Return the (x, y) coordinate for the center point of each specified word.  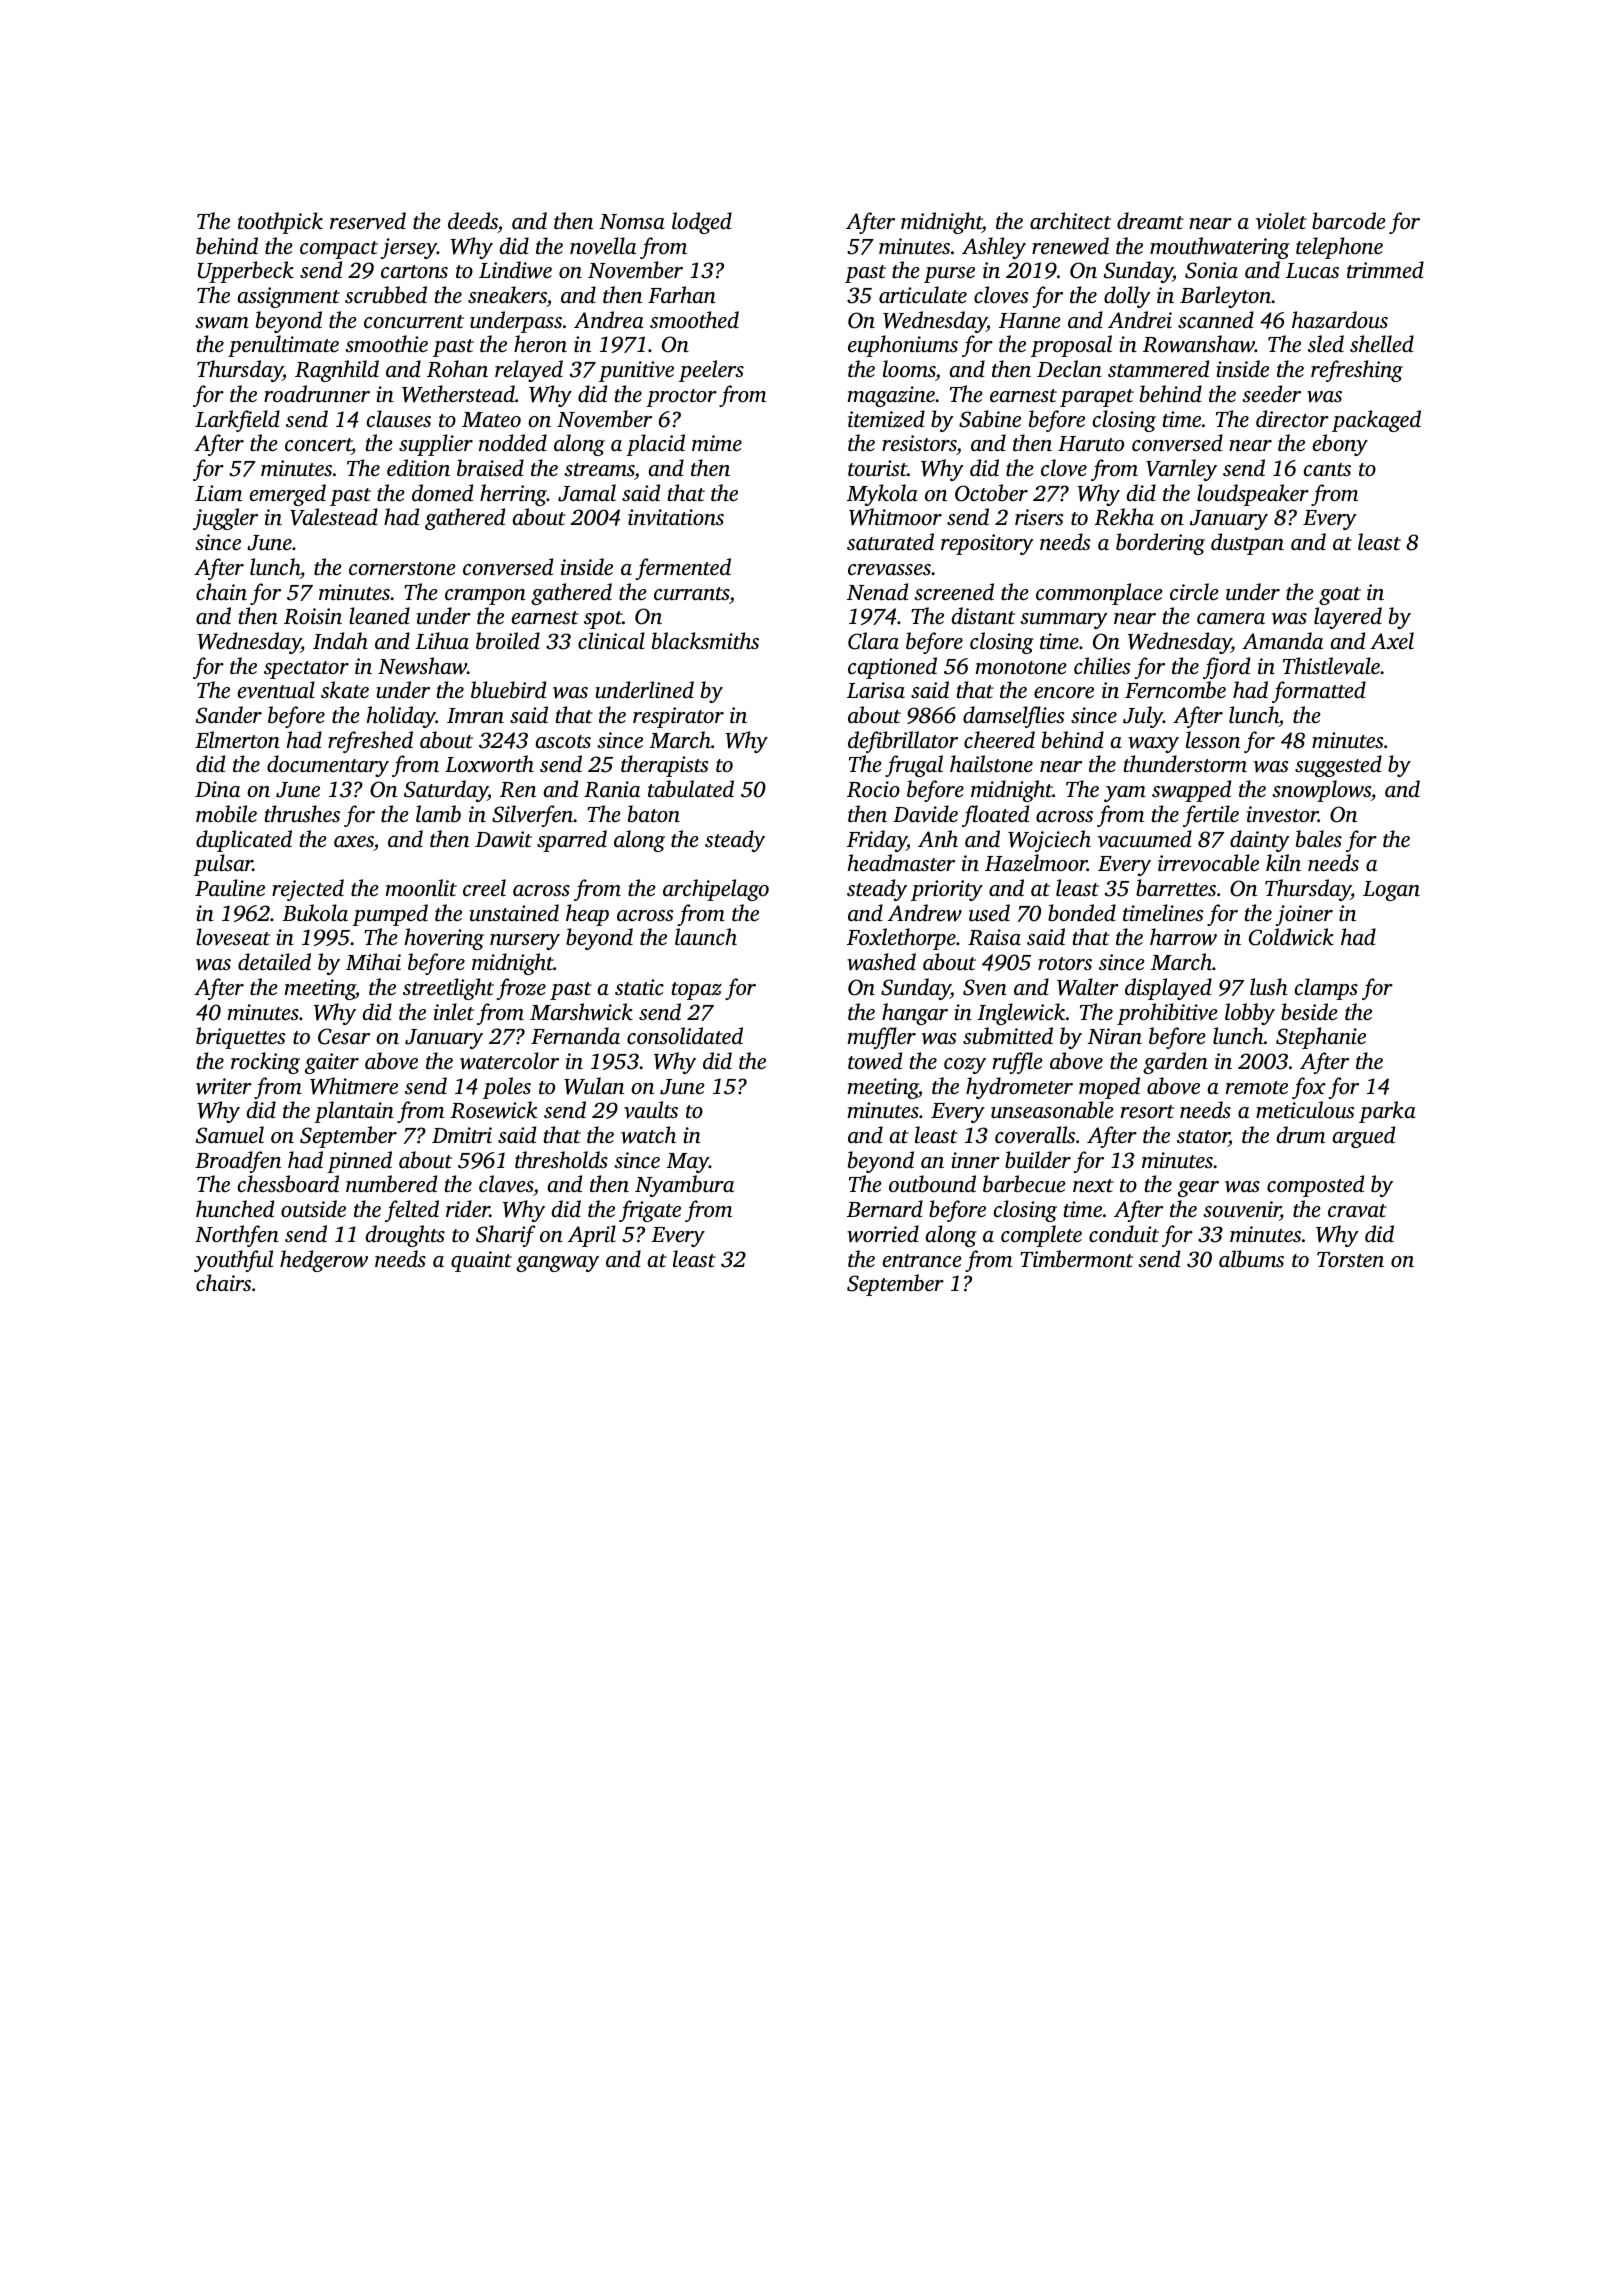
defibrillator (903, 742)
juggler (225, 519)
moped (1109, 1088)
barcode (1349, 220)
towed (875, 1061)
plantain (354, 1112)
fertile (1211, 816)
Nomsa (632, 221)
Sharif (506, 1236)
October (991, 493)
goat (1340, 596)
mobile (226, 813)
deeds (473, 220)
